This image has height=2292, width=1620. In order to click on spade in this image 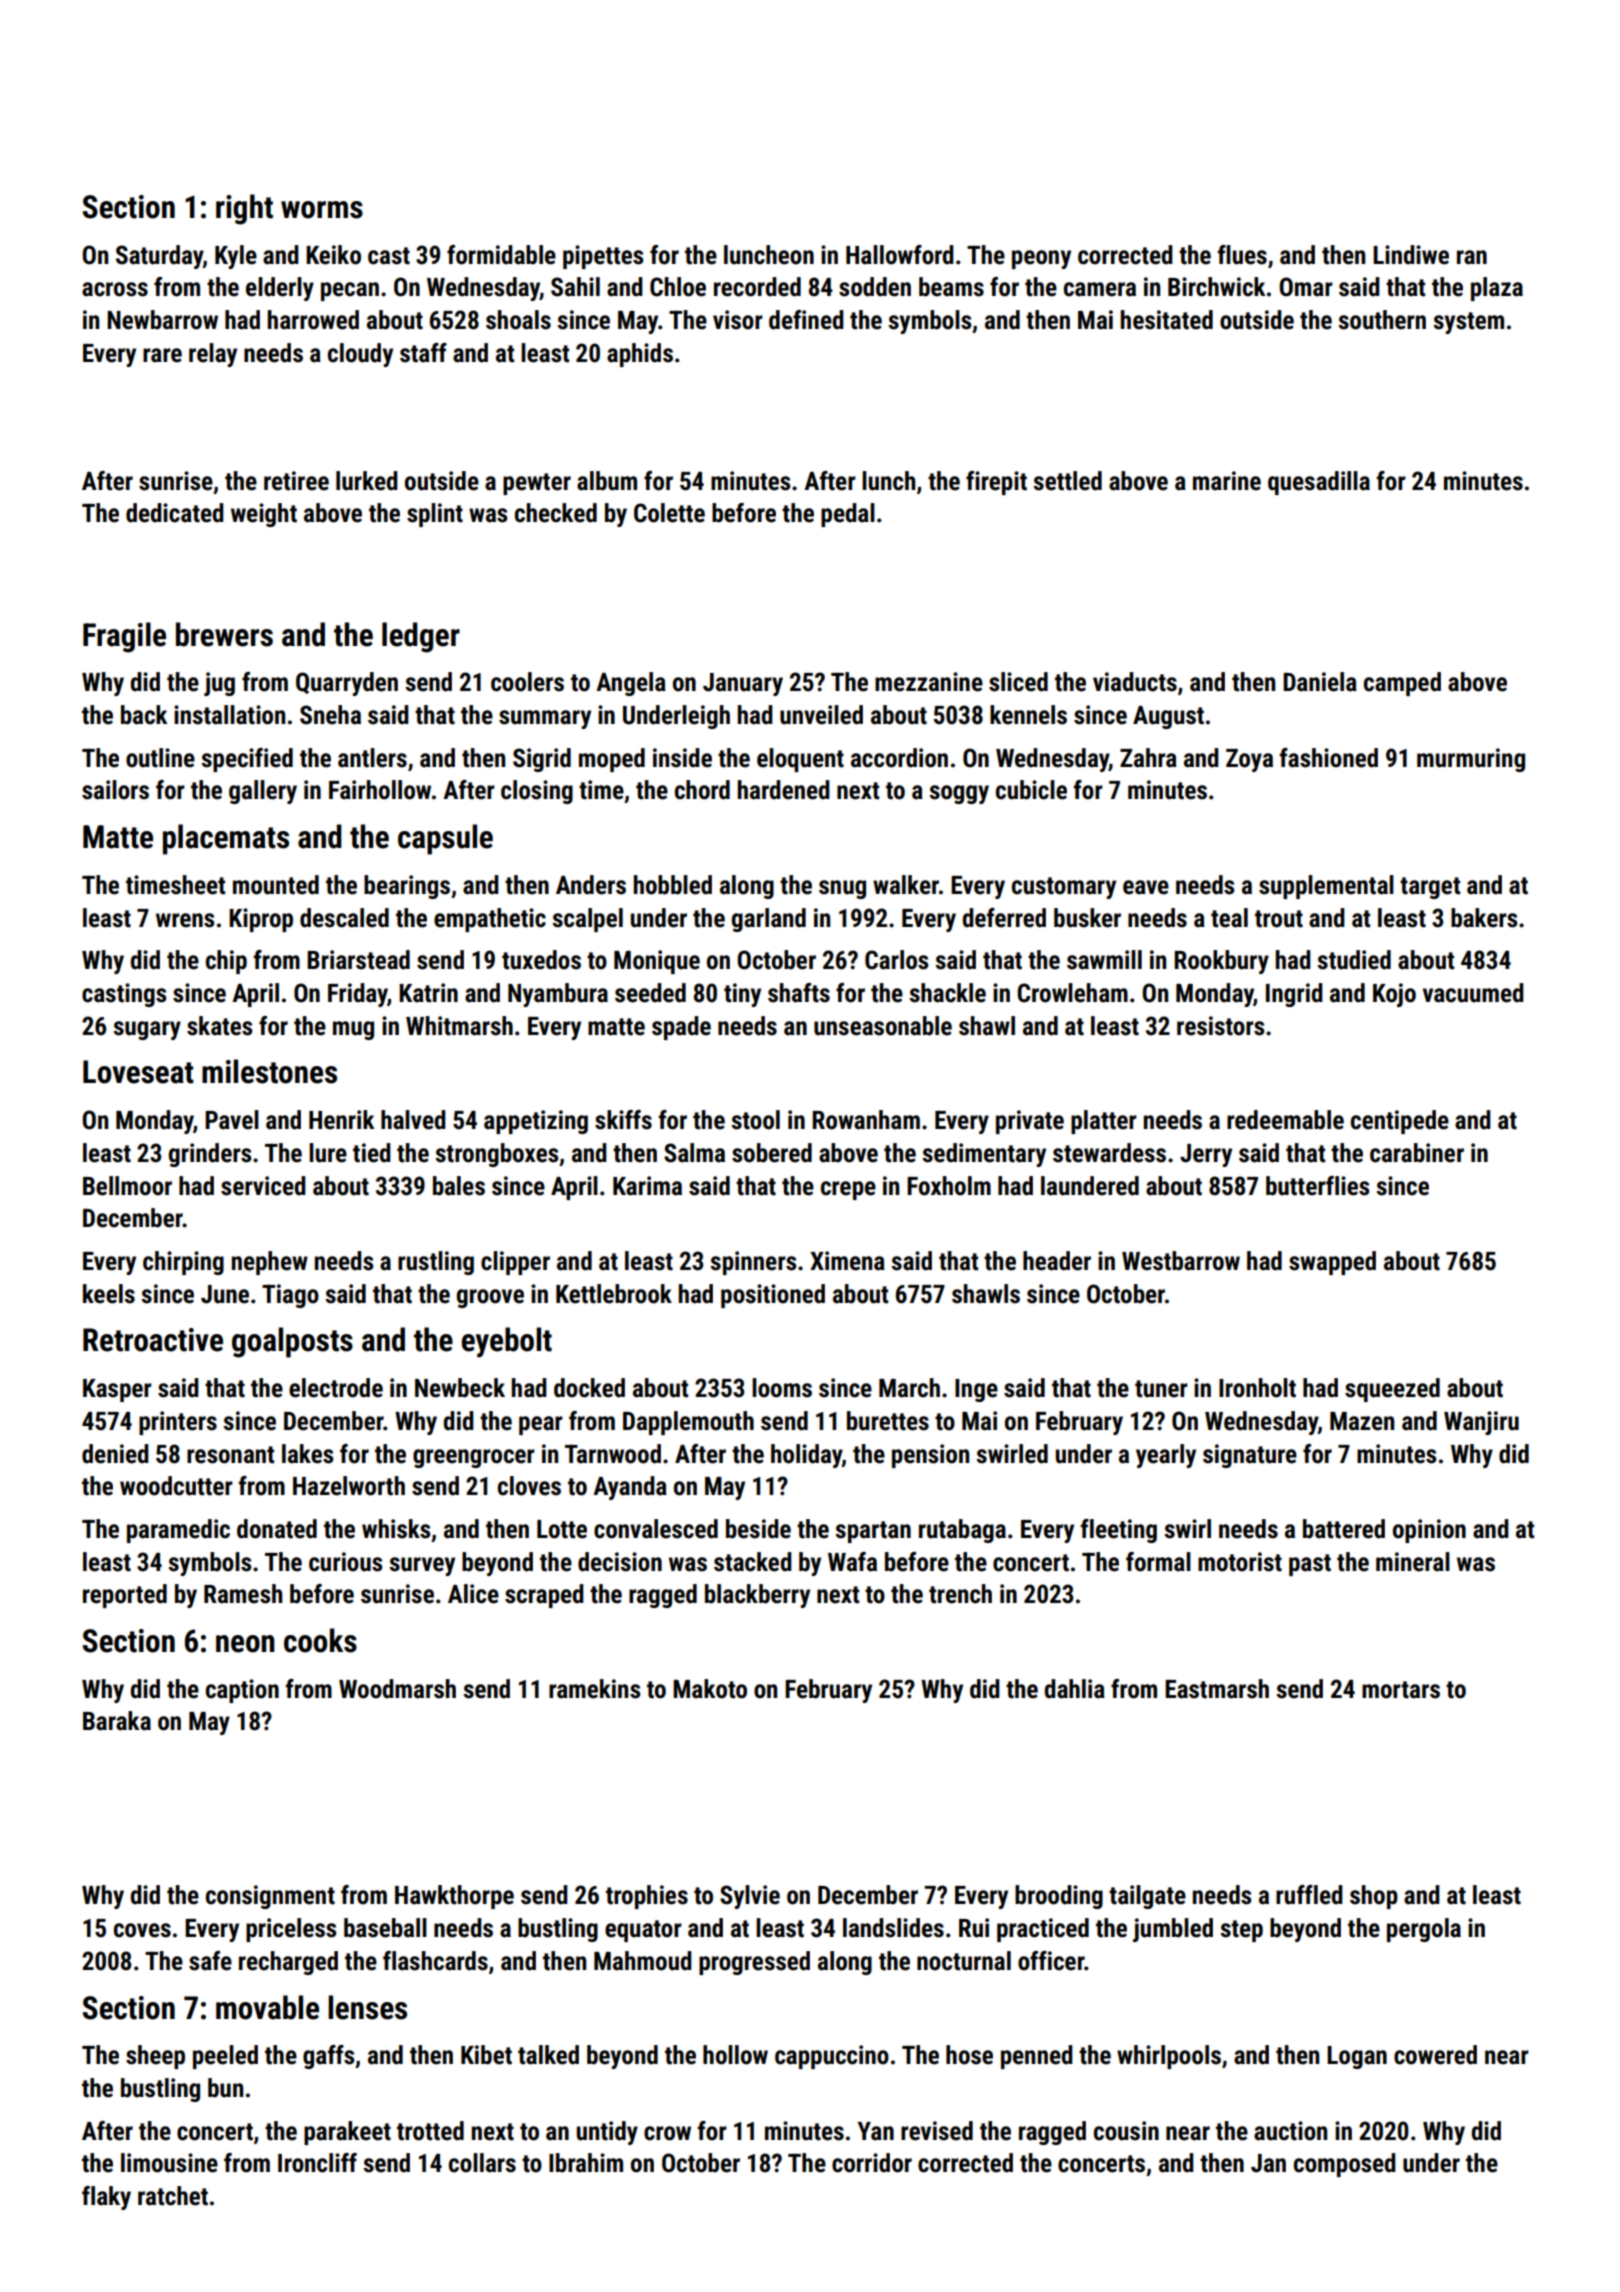, I will do `click(681, 1028)`.
